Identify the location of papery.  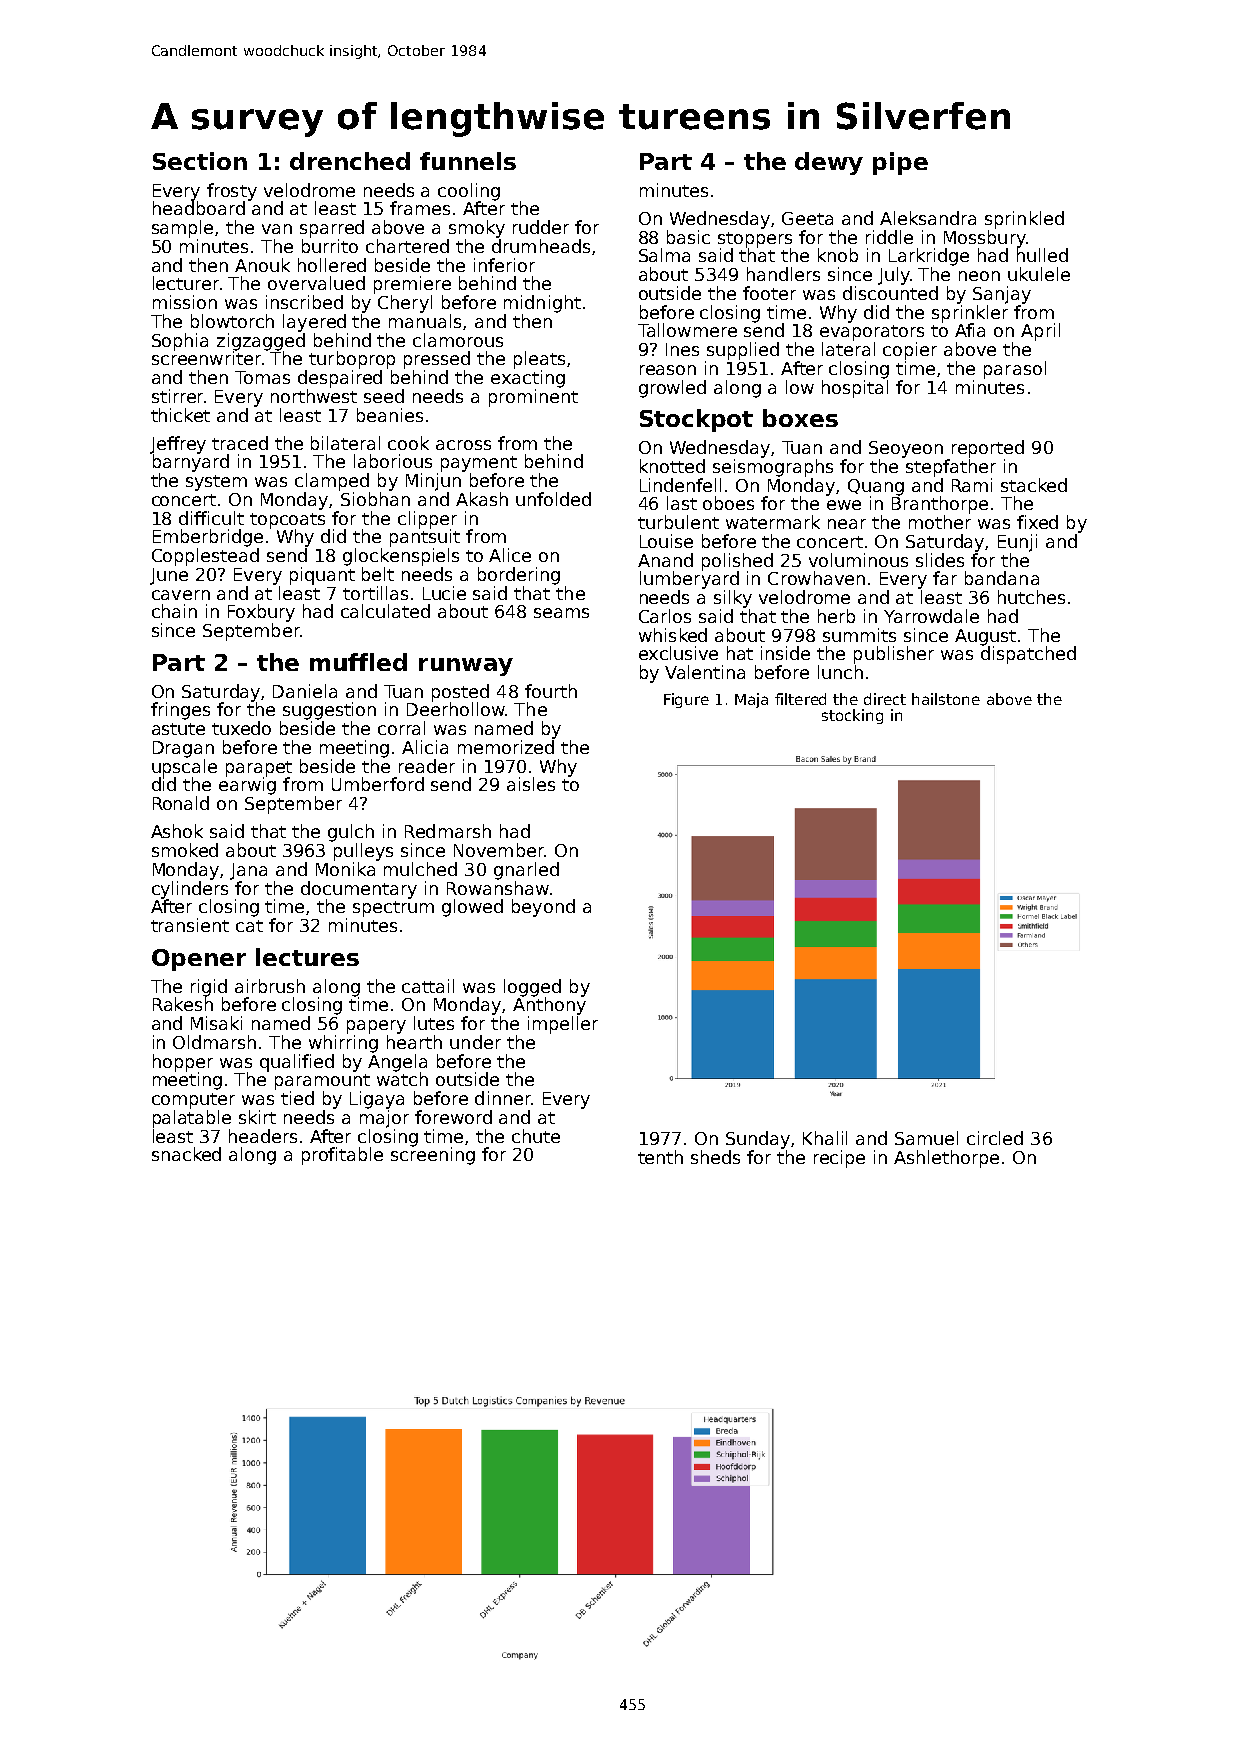
(376, 1027).
